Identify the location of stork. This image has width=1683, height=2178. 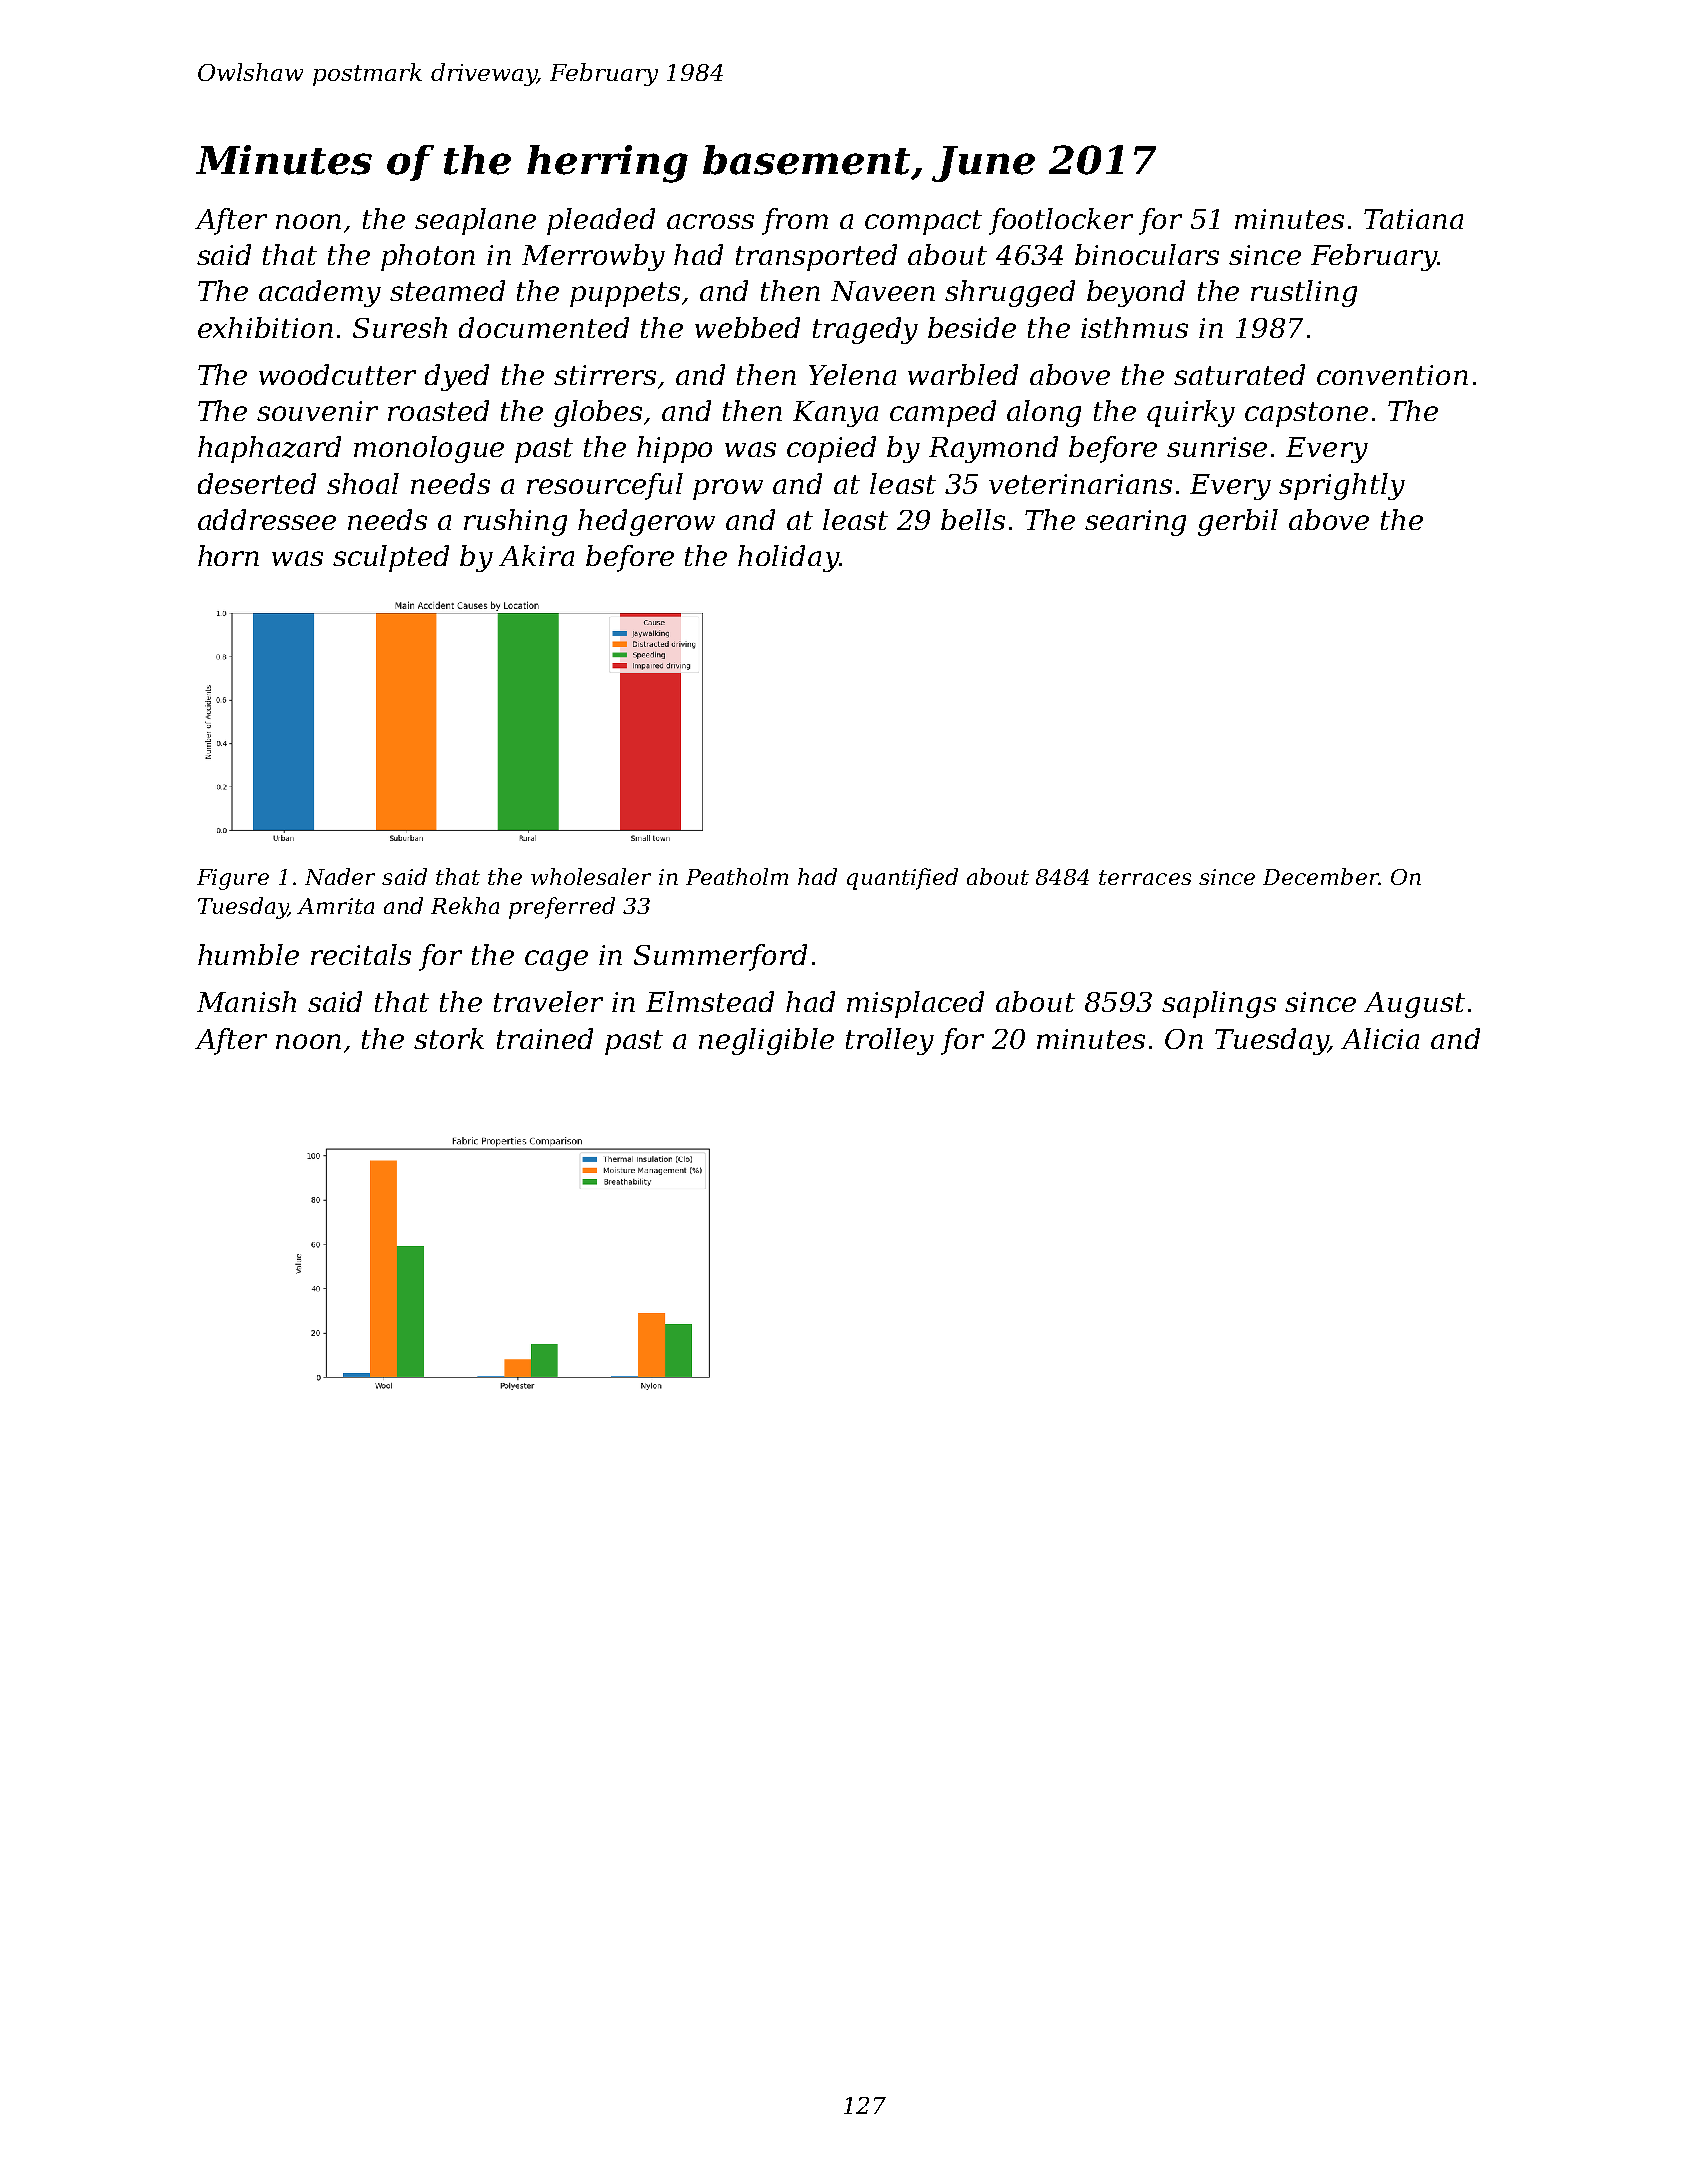
(449, 1038).
